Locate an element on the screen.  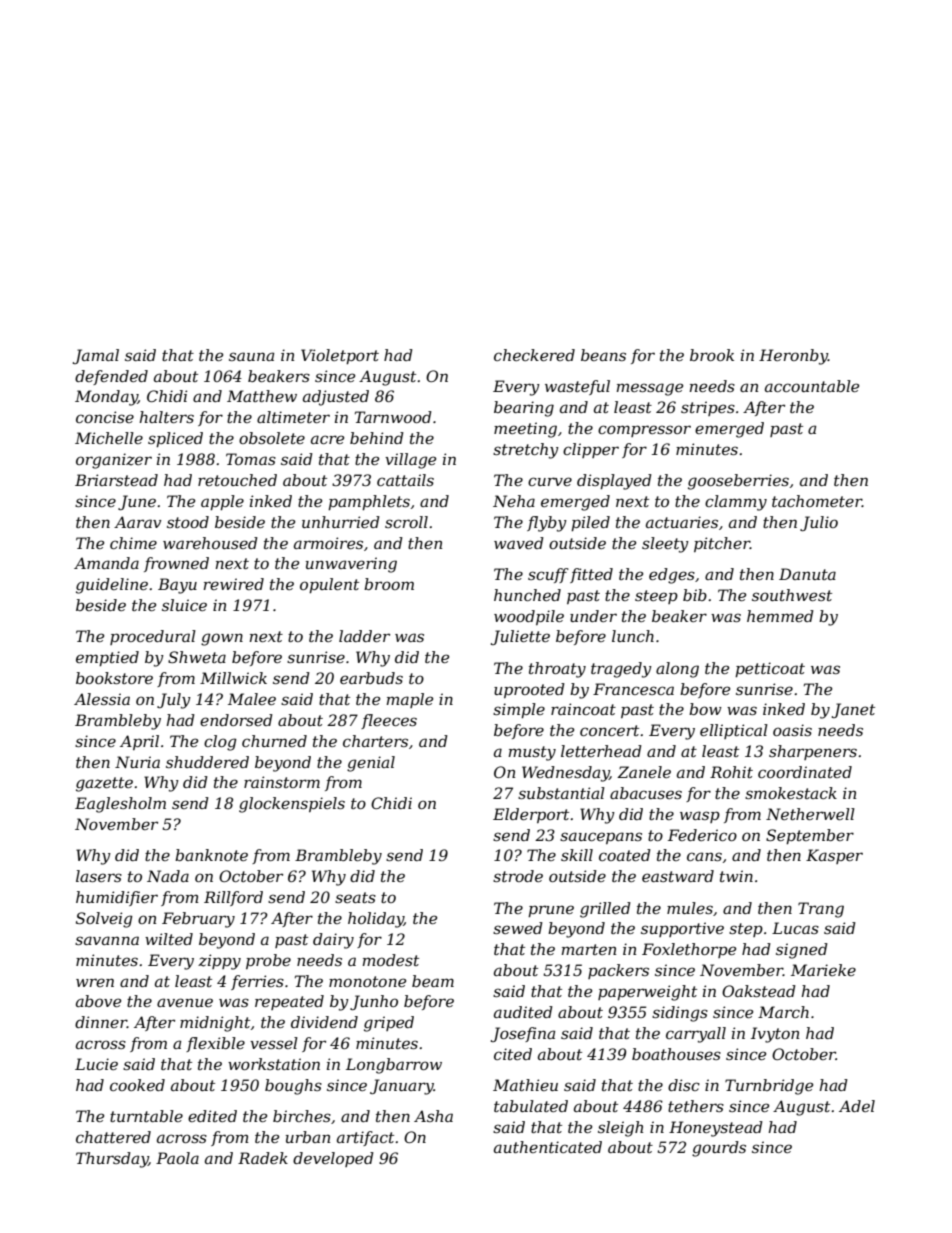
Jamal is located at coordinates (96, 356).
